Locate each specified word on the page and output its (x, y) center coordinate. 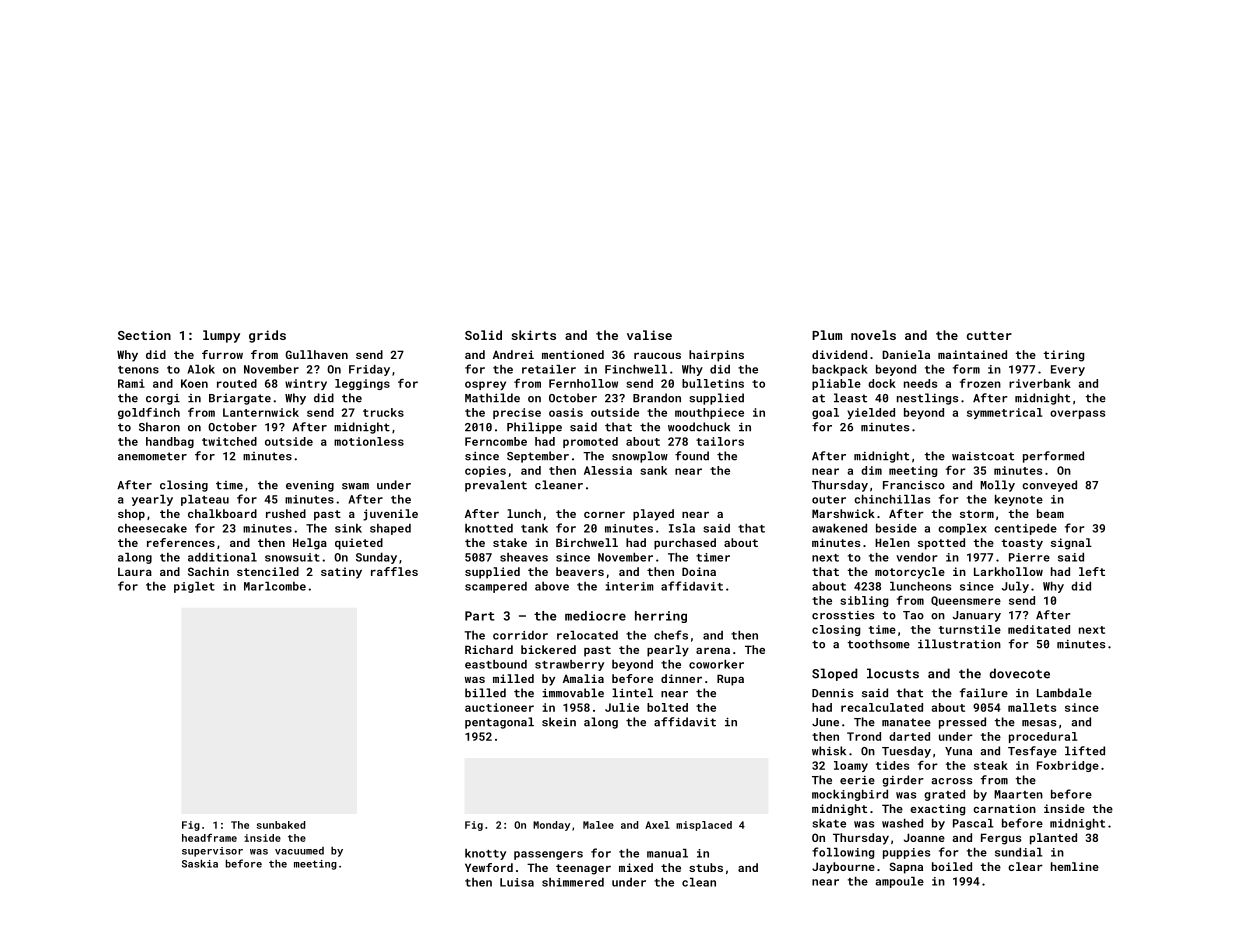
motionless (369, 441)
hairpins (716, 356)
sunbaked (281, 825)
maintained (972, 354)
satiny (341, 573)
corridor (520, 635)
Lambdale (1064, 693)
